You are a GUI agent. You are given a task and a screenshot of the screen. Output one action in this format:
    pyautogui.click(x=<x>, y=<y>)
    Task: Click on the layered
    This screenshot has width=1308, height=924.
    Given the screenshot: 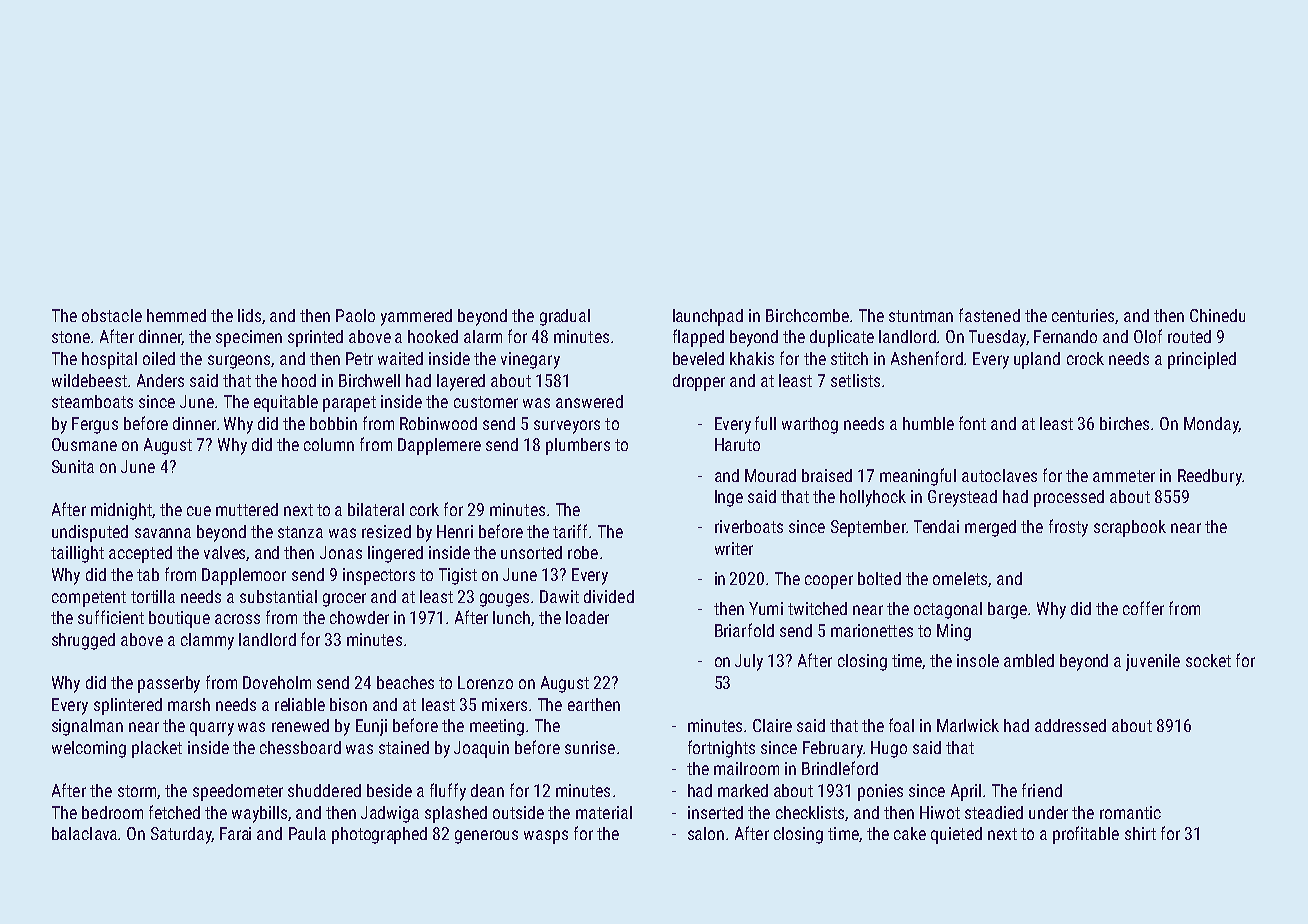 What is the action you would take?
    pyautogui.click(x=461, y=382)
